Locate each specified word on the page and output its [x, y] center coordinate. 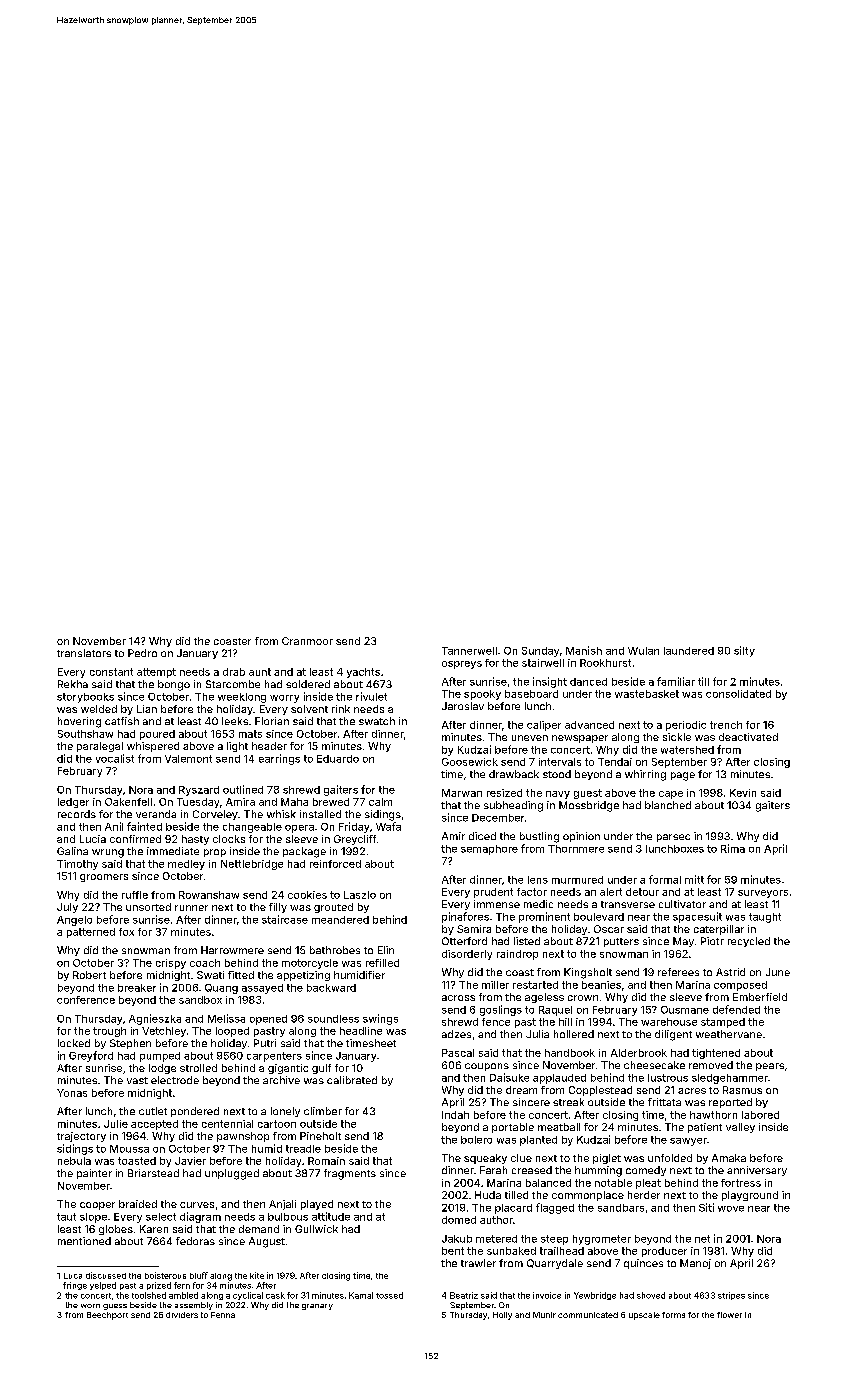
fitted [241, 975]
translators [84, 653]
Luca [73, 1276]
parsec [673, 838]
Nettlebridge [252, 865]
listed [527, 941]
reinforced [335, 864]
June [778, 972]
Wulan [643, 651]
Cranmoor [307, 641]
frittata [664, 1102]
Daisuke [509, 1077]
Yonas [72, 1093]
